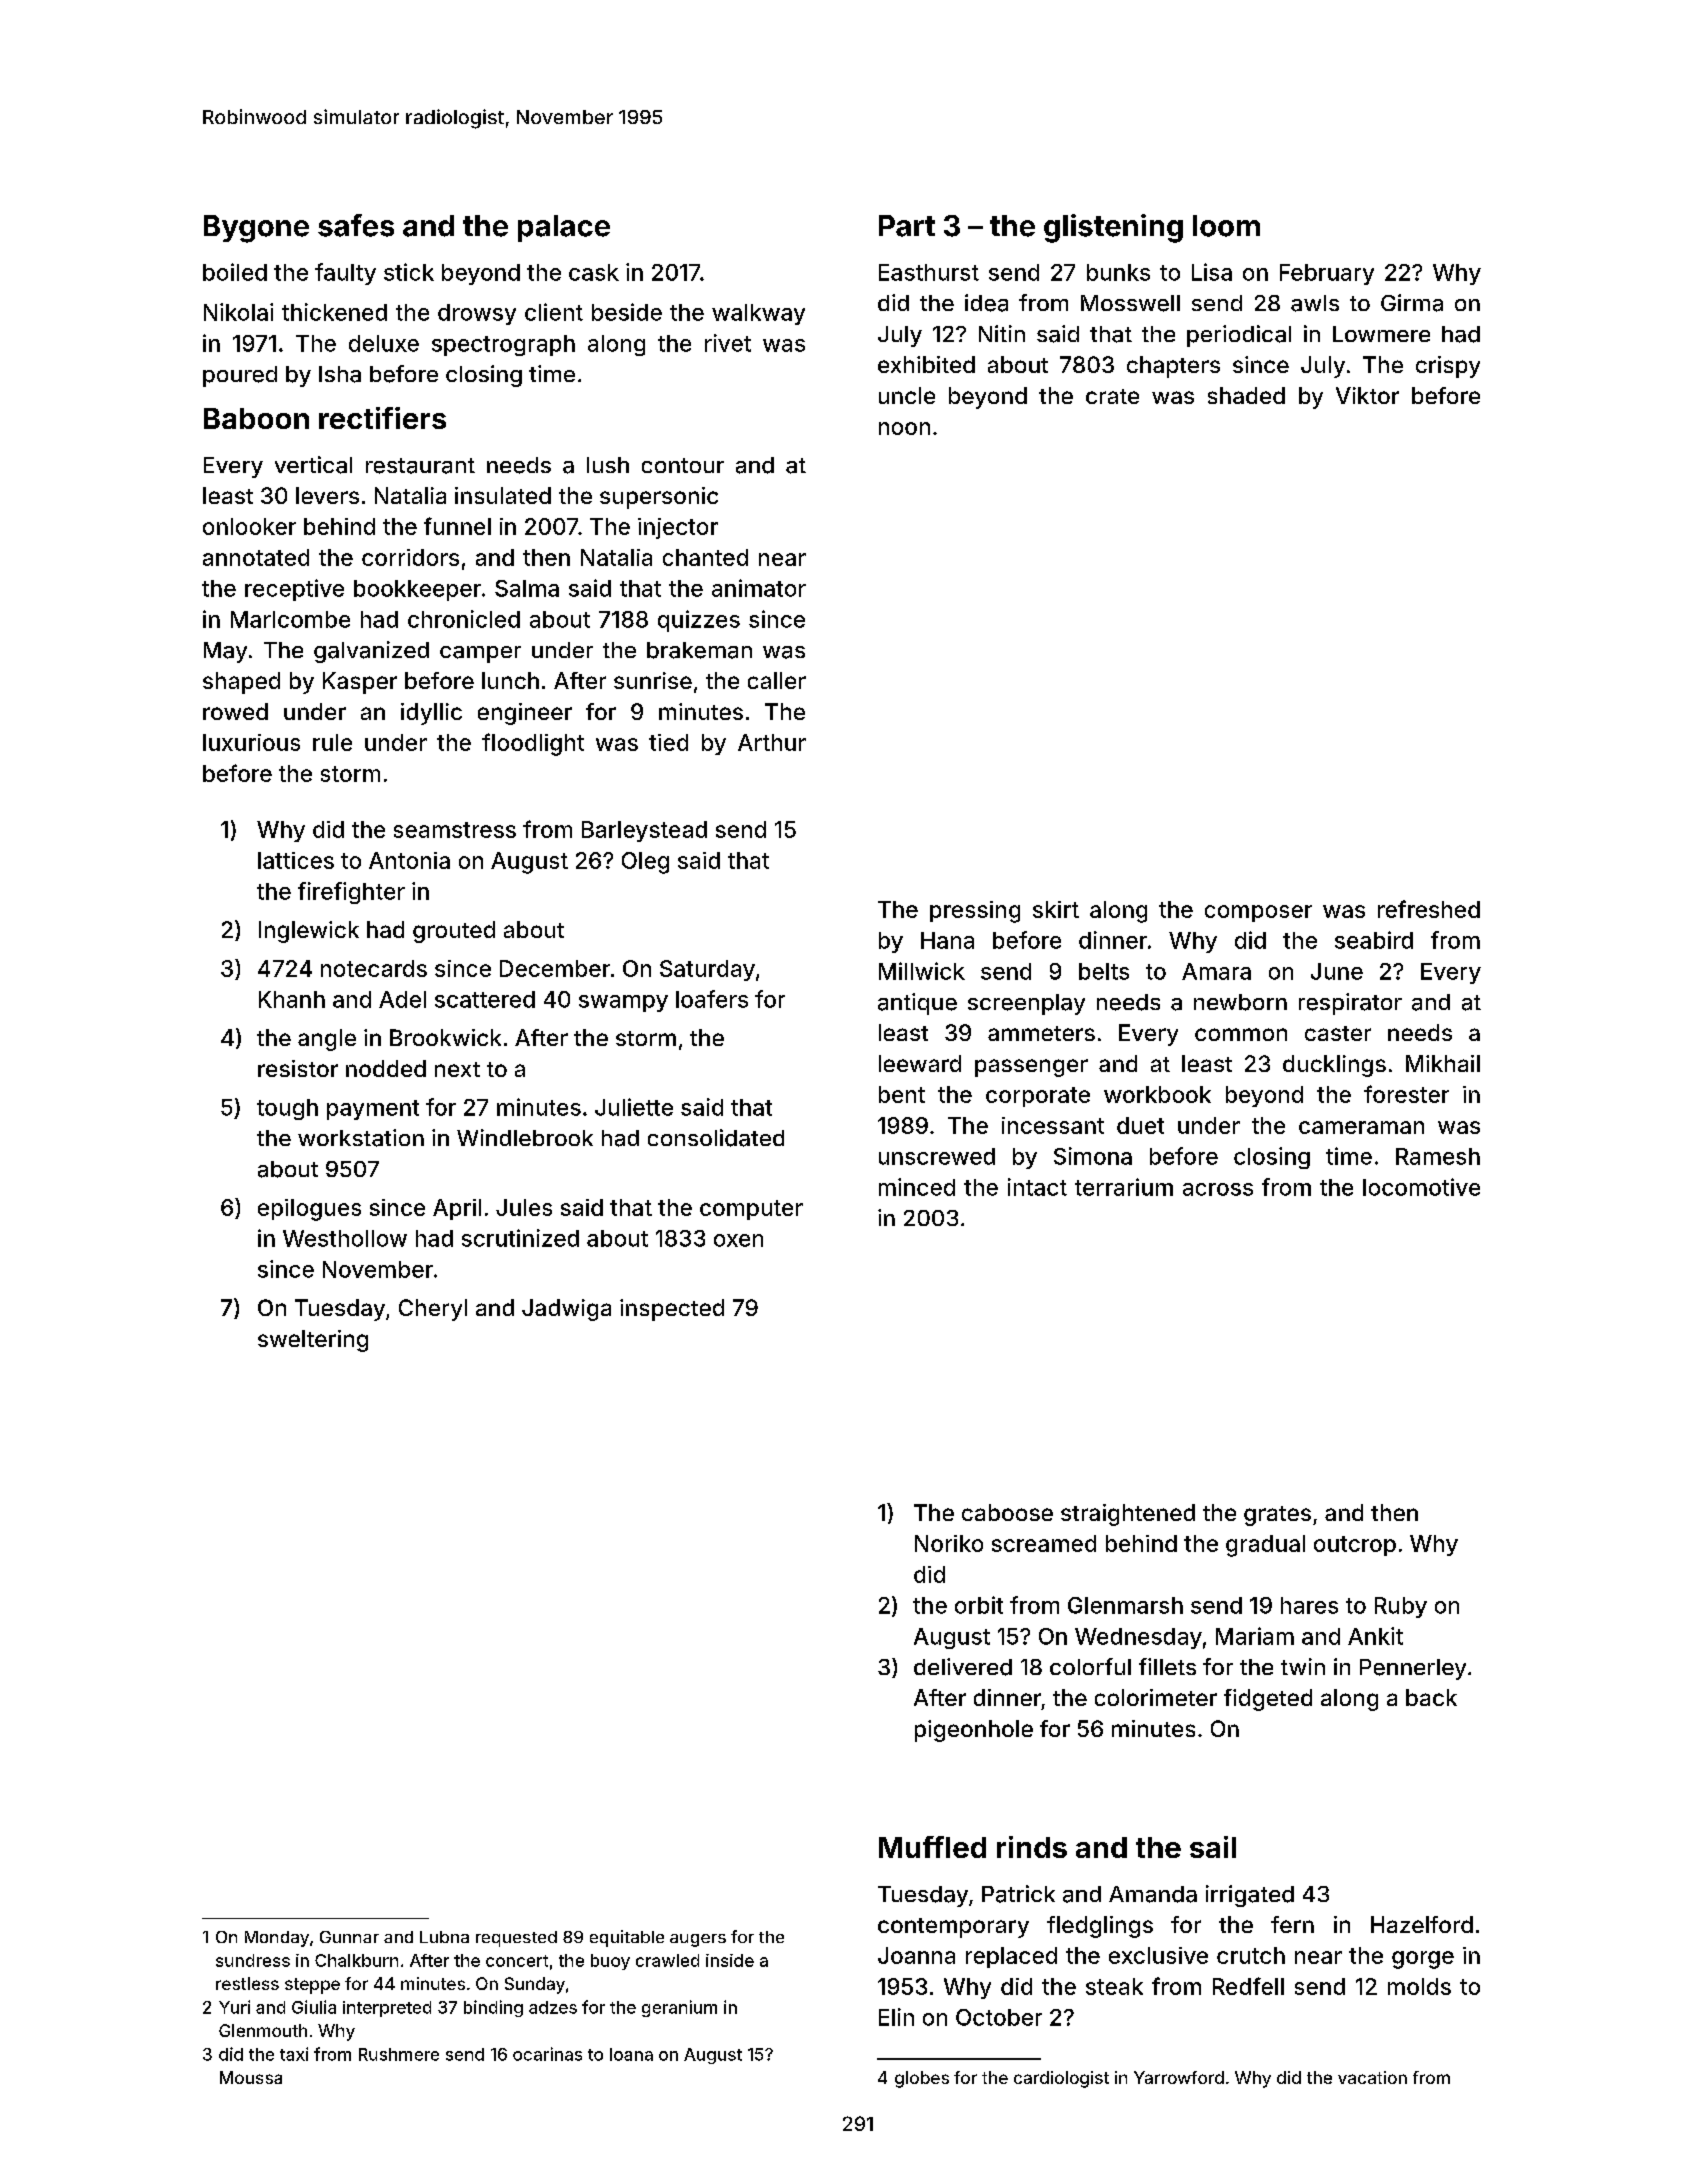 The width and height of the document is (1683, 2178). Describe the element at coordinates (464, 619) in the document. I see `chronicled` at that location.
